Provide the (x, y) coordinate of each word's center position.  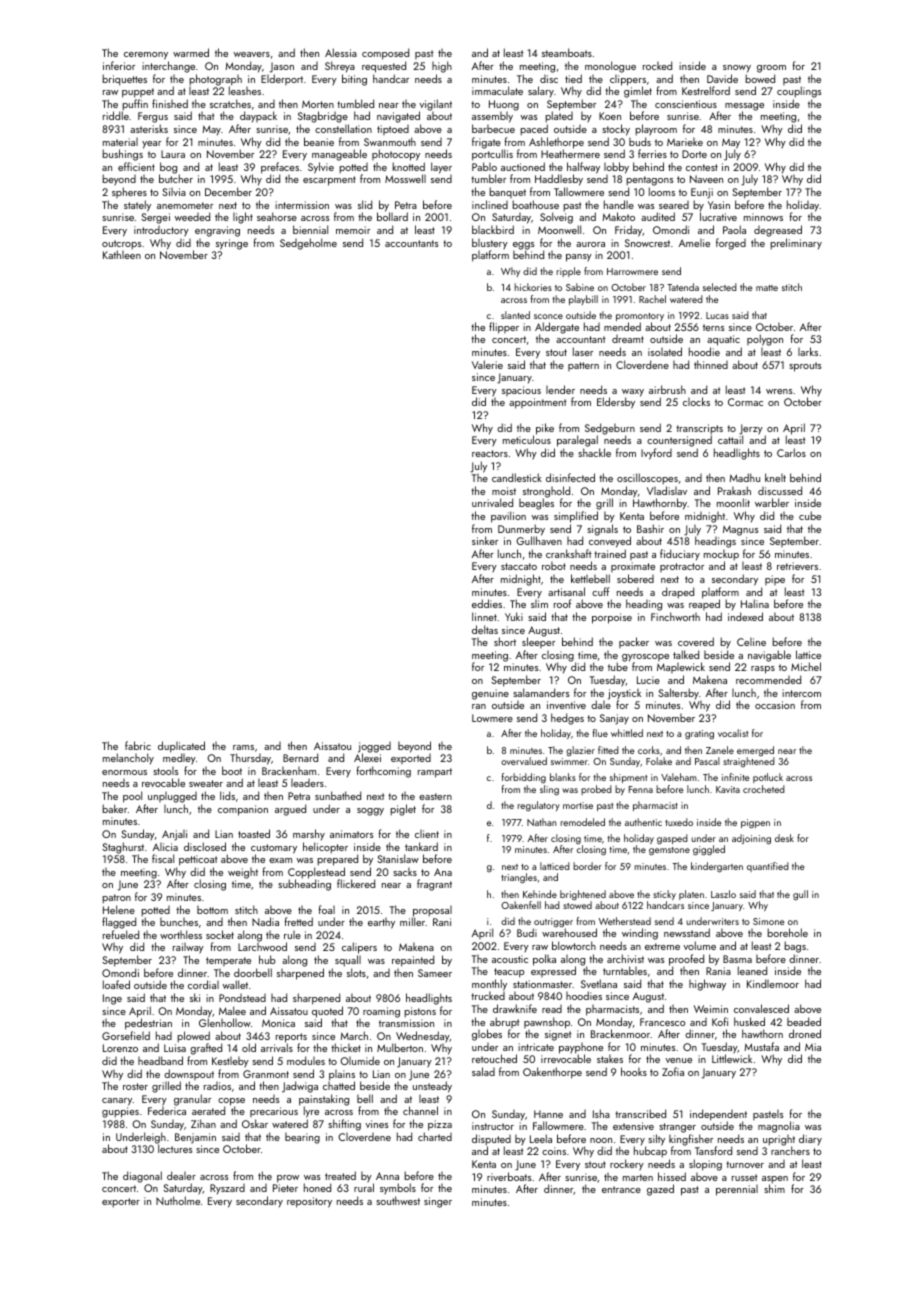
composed (385, 54)
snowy (737, 69)
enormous (124, 772)
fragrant (434, 885)
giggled (709, 850)
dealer (181, 1175)
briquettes (124, 80)
